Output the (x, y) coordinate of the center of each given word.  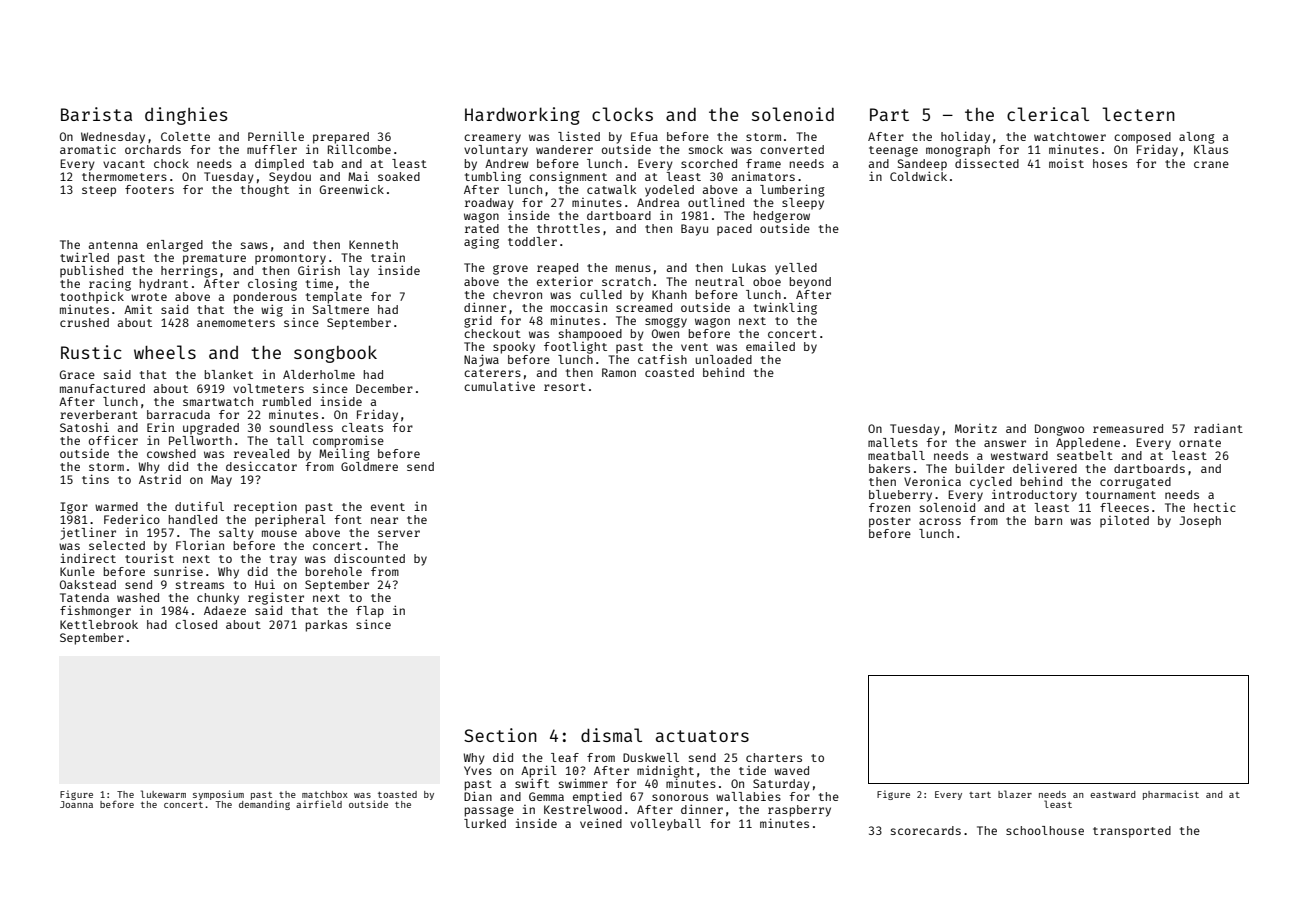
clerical (1048, 114)
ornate (1200, 443)
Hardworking (522, 116)
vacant (124, 164)
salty (236, 534)
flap (370, 612)
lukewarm (163, 794)
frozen (889, 507)
